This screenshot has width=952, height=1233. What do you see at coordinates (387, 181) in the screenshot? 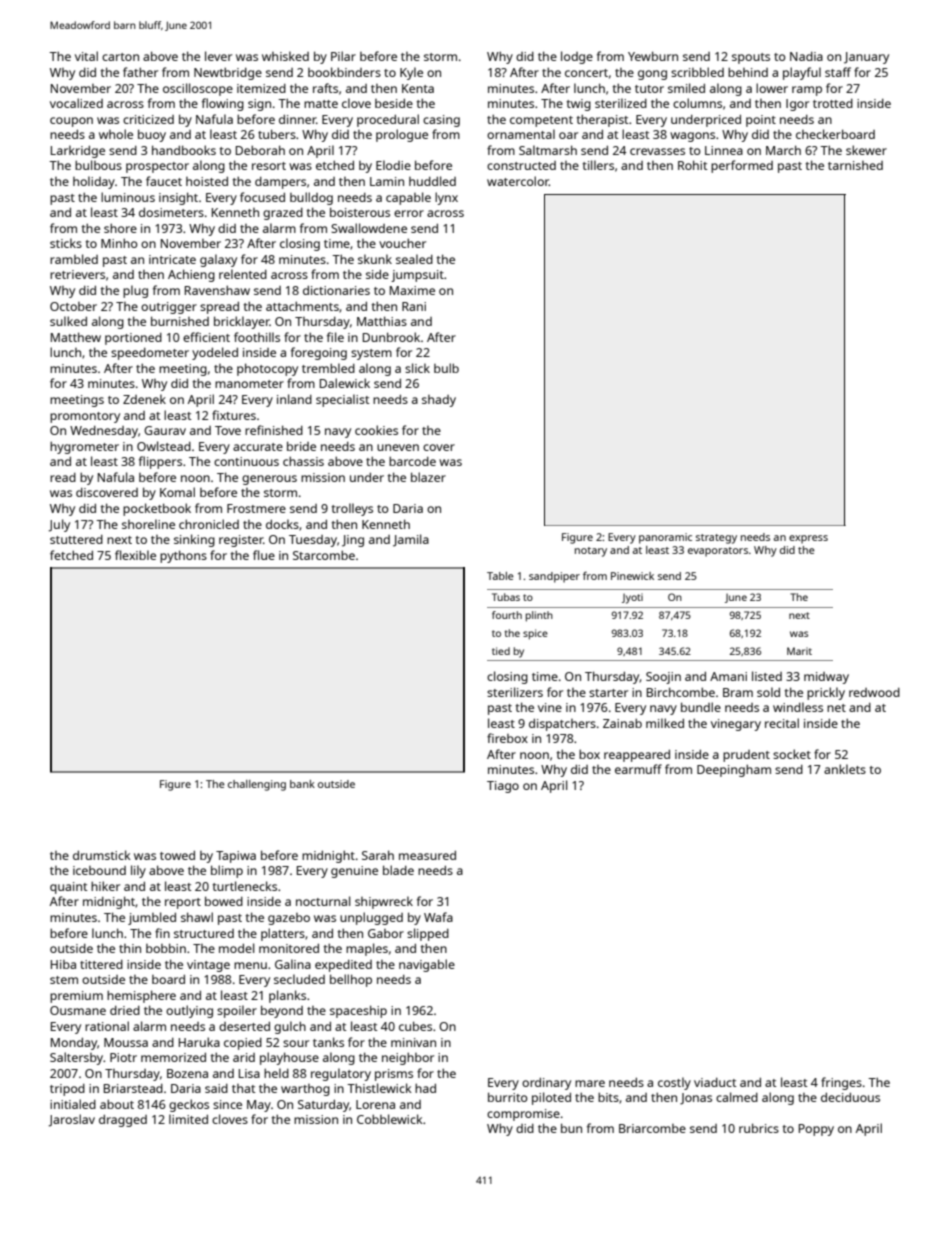
I see `Lamin` at bounding box center [387, 181].
